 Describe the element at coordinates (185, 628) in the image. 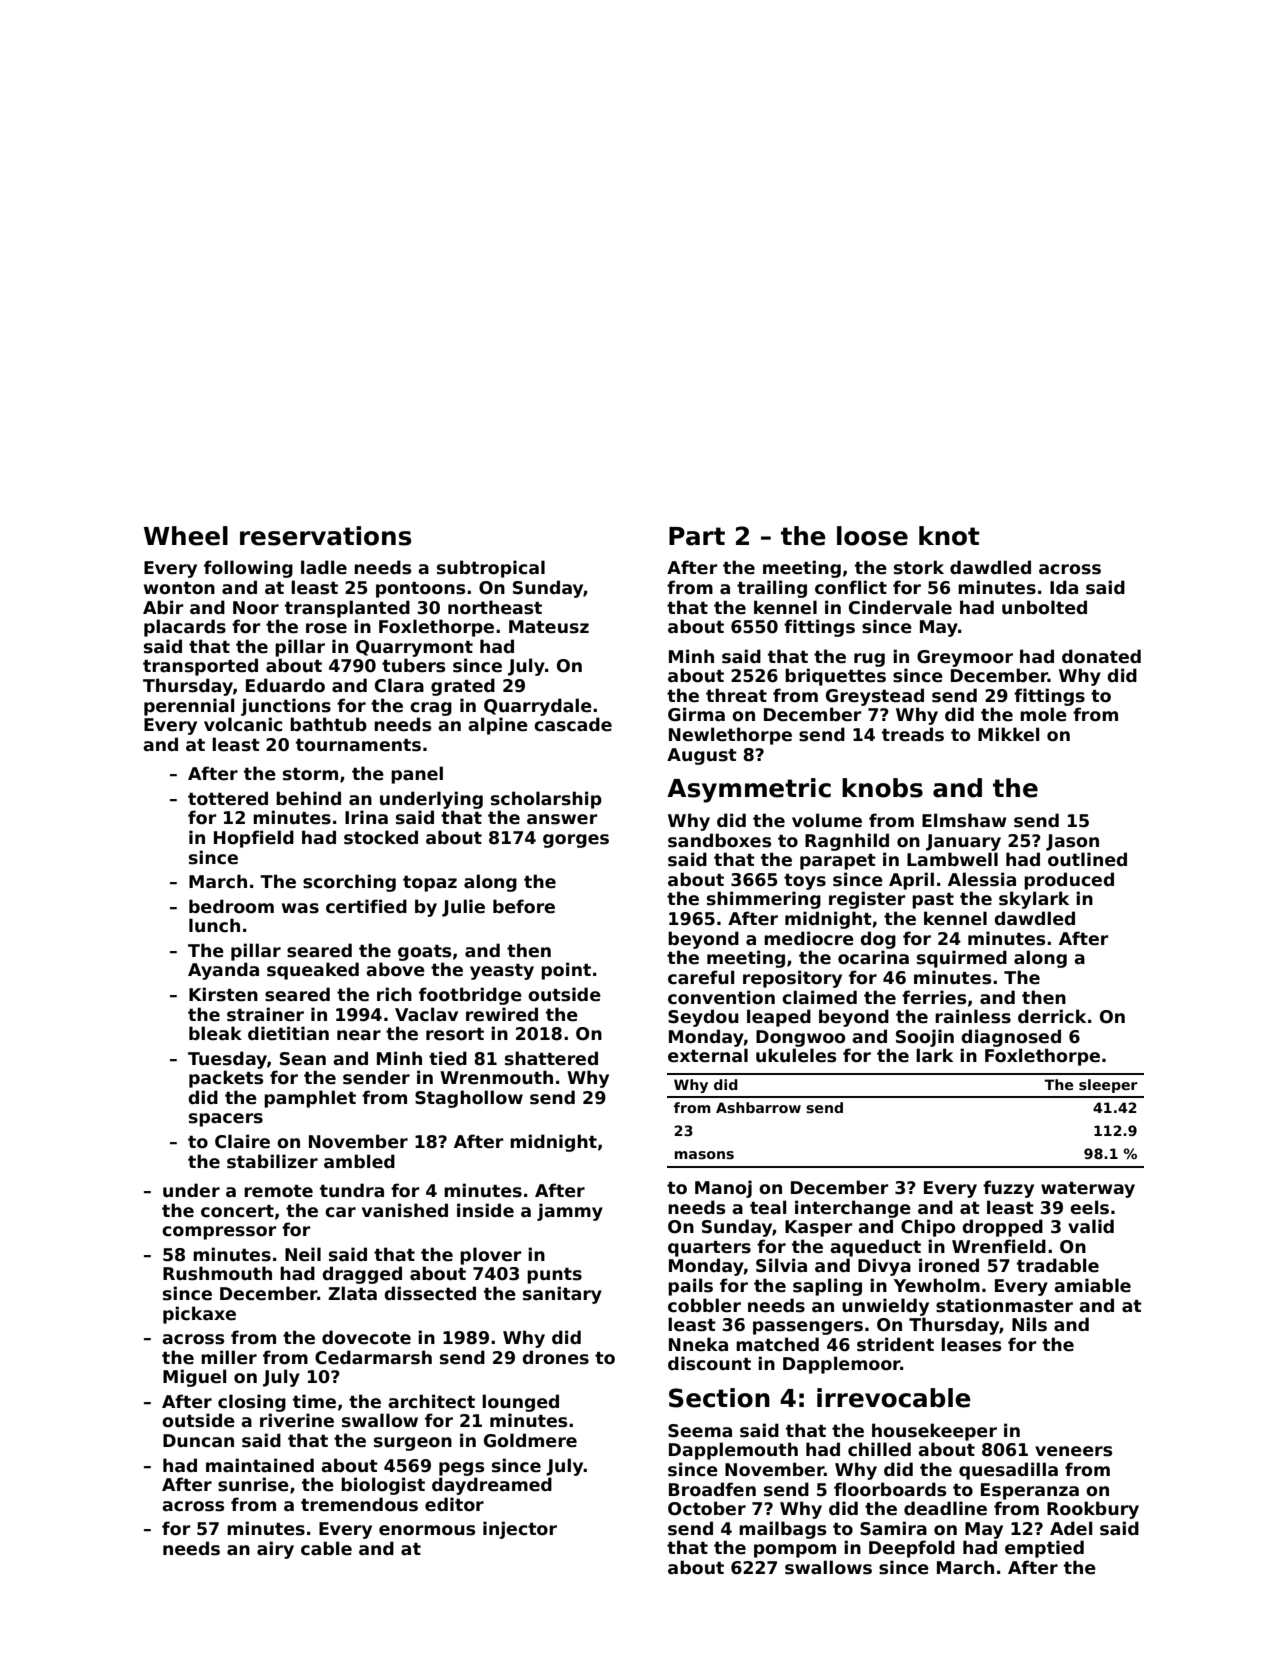

I see `placards` at that location.
